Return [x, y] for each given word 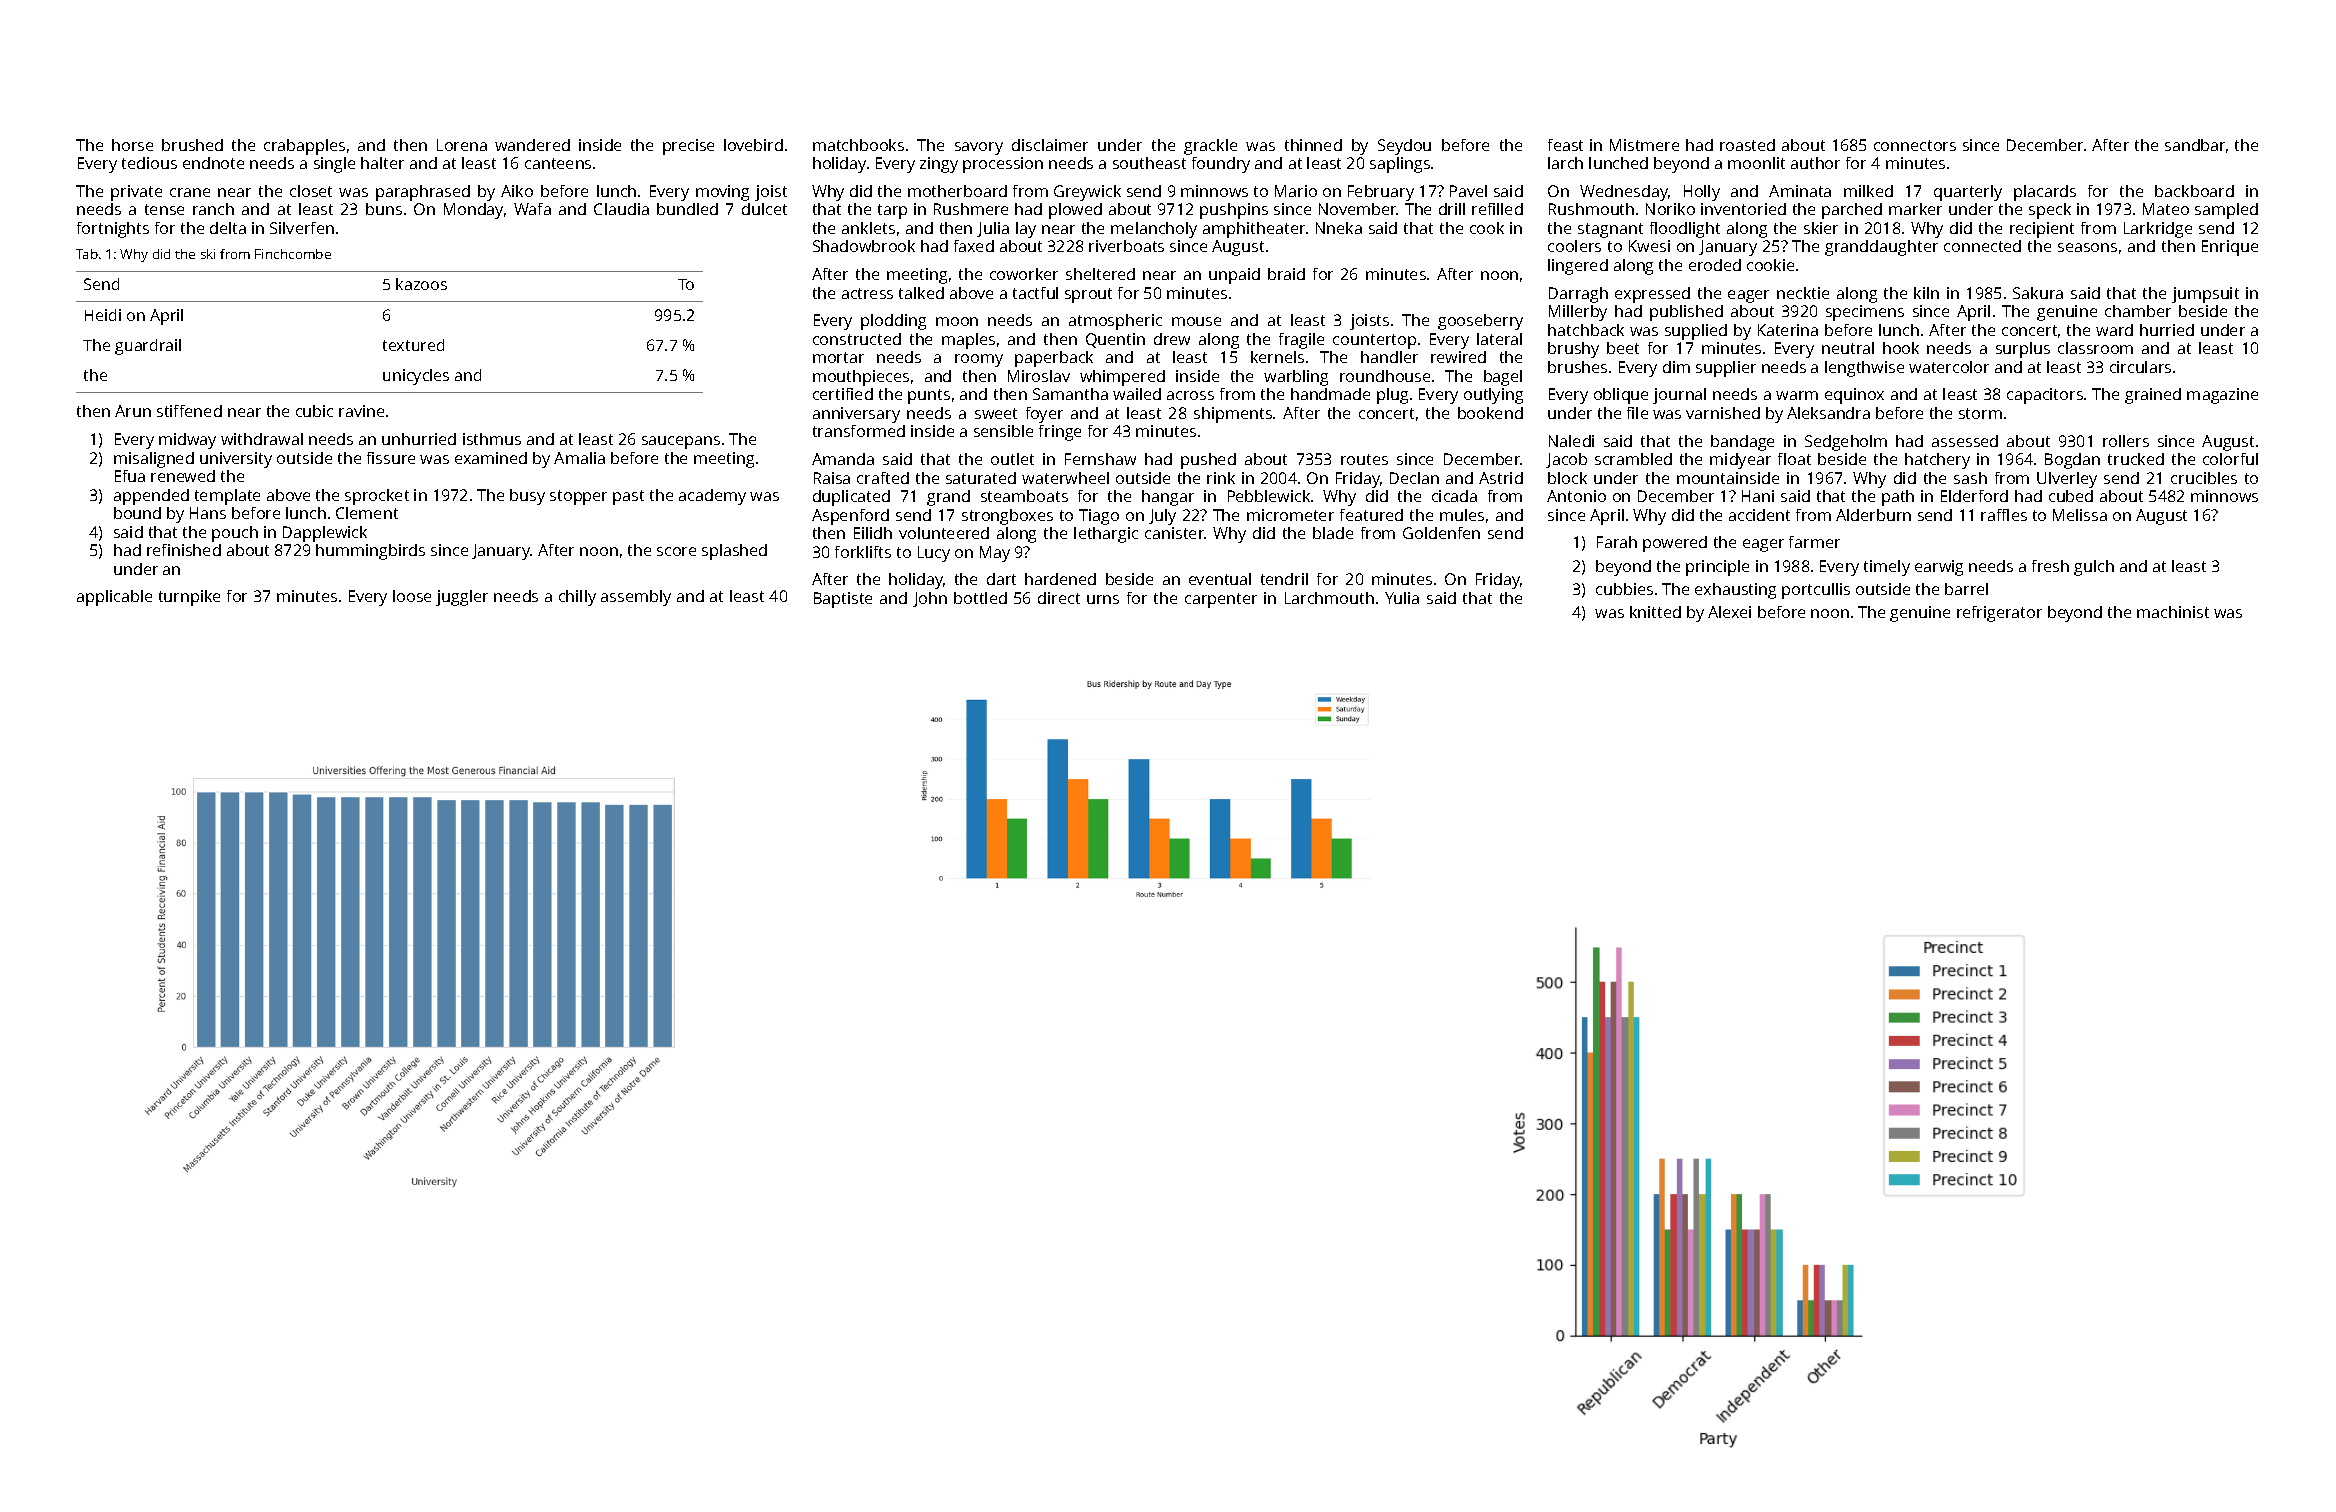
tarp [892, 211]
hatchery [1937, 461]
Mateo [2166, 209]
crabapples [304, 147]
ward [2114, 330]
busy [527, 497]
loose [412, 596]
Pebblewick [1269, 496]
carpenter [1221, 600]
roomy [979, 360]
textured [413, 345]
